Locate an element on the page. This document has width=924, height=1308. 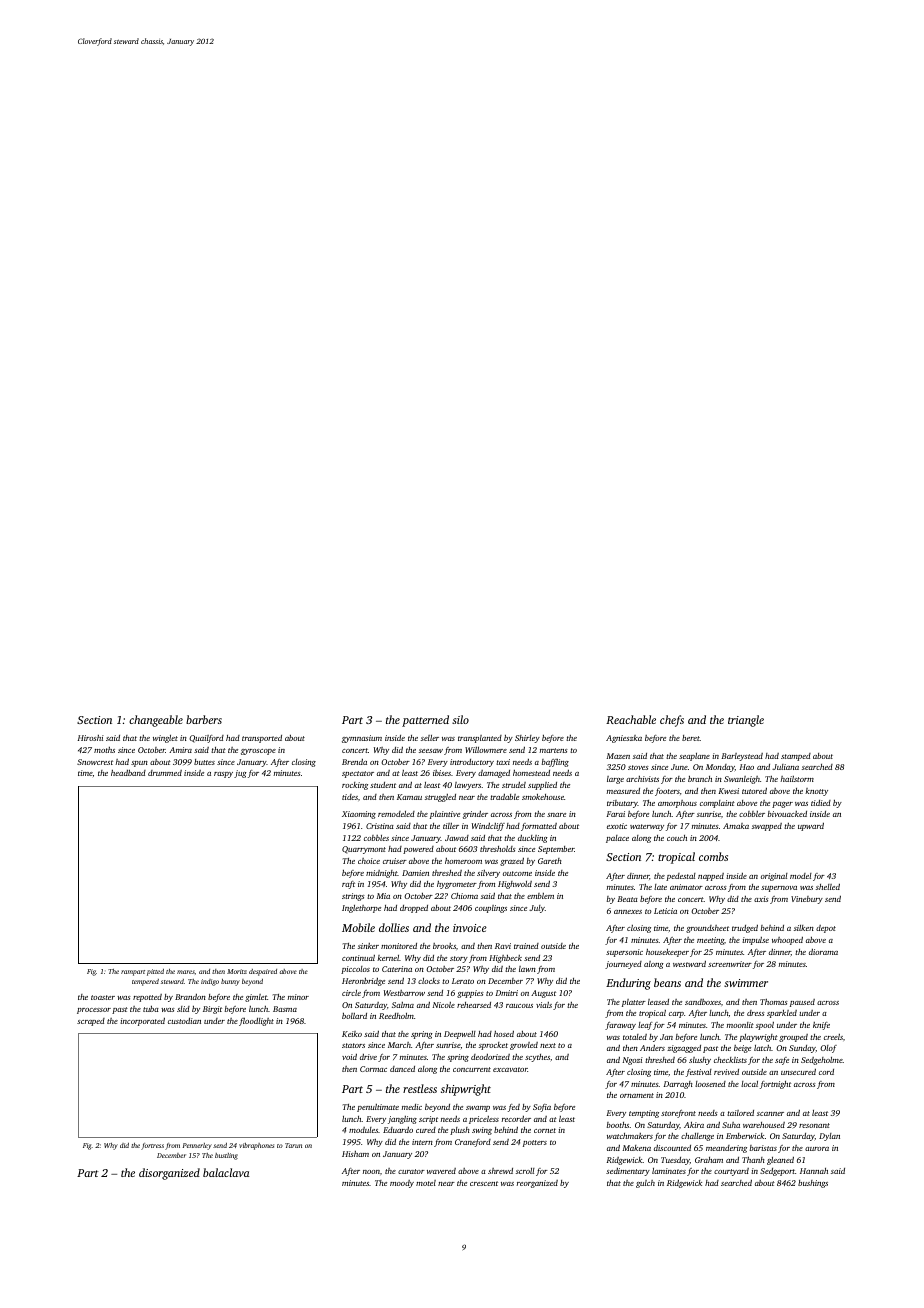
exotic is located at coordinates (617, 826).
